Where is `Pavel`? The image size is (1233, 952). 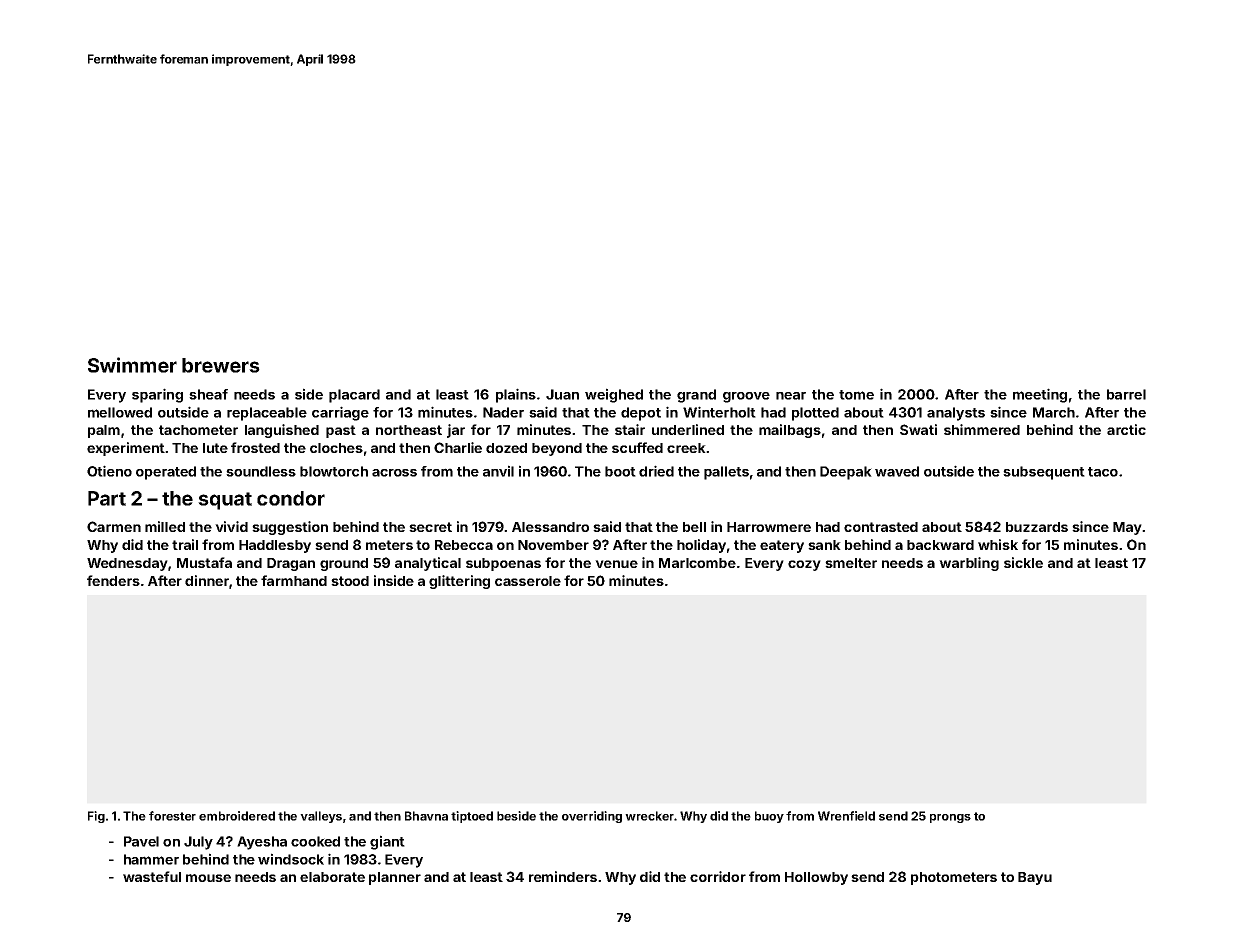
Pavel is located at coordinates (141, 841).
